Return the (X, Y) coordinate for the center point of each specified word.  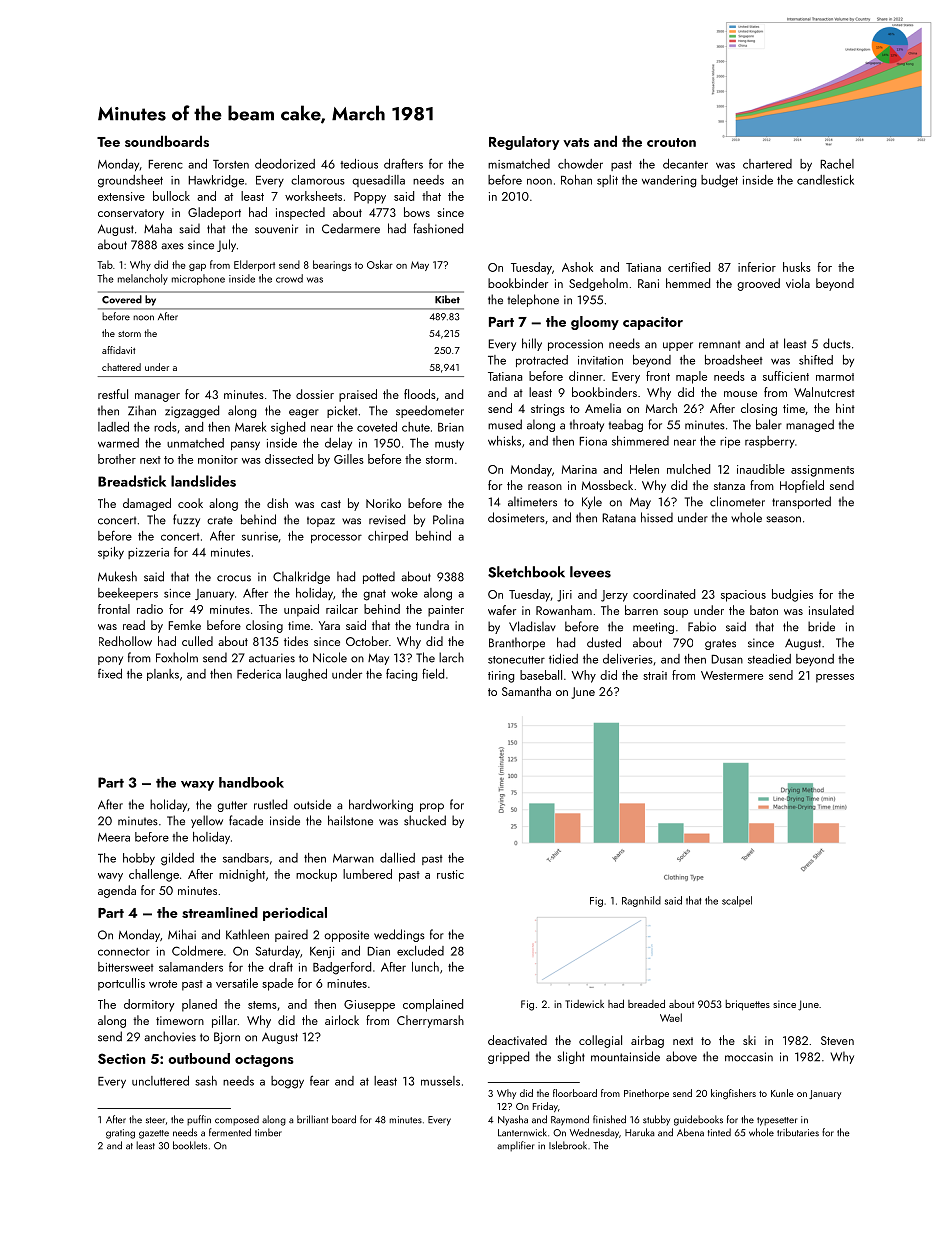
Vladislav (532, 626)
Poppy (370, 198)
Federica (259, 674)
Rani (648, 283)
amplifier (515, 1146)
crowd (289, 278)
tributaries (798, 1132)
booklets (190, 1145)
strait (655, 675)
